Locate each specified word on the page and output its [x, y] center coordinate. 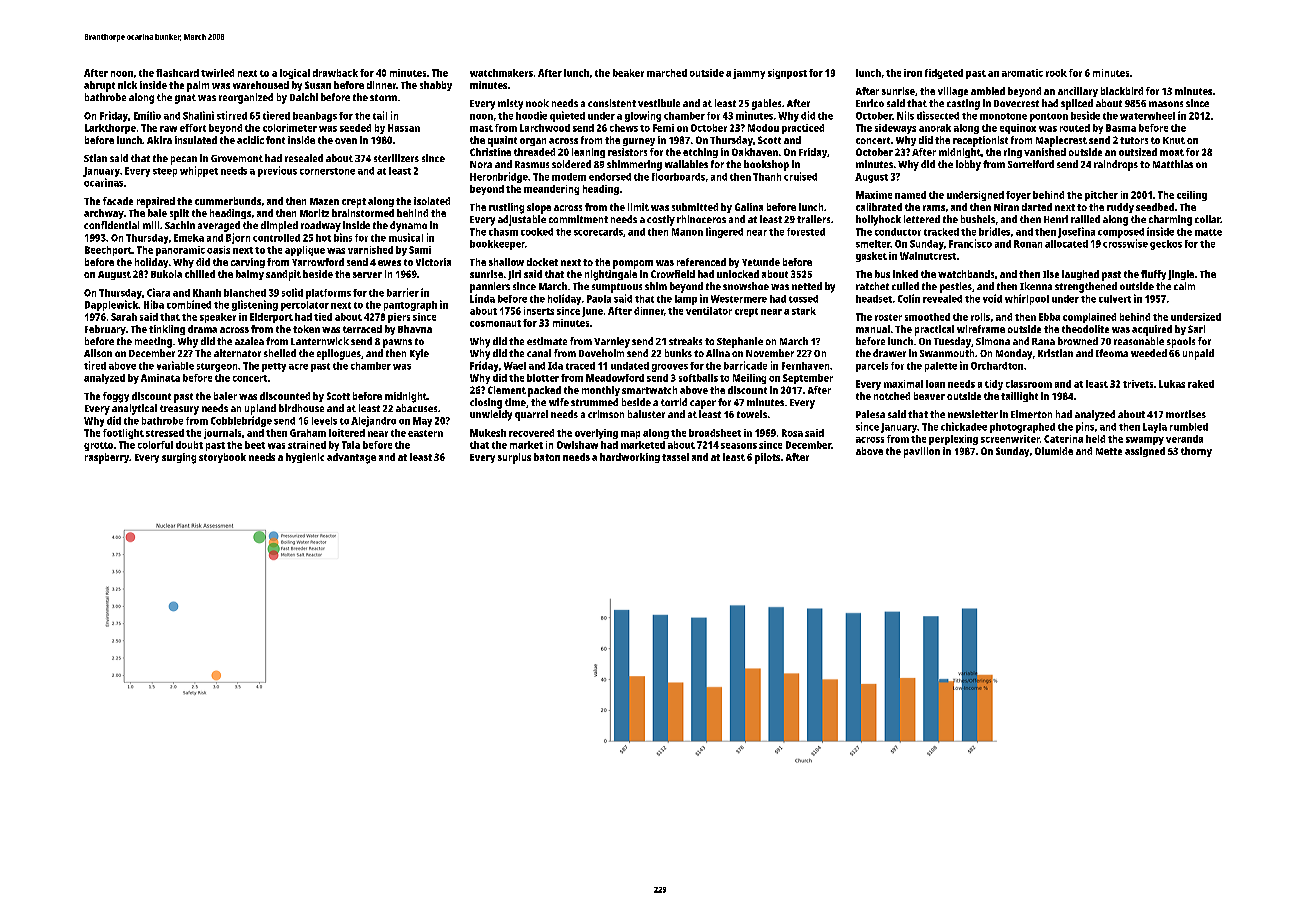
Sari [1196, 329]
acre [298, 367]
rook [1056, 73]
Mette [1109, 451]
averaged [219, 226]
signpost [787, 74]
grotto [98, 446]
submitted [695, 207]
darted [1037, 207]
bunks [678, 353]
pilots [767, 458]
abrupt [99, 86]
